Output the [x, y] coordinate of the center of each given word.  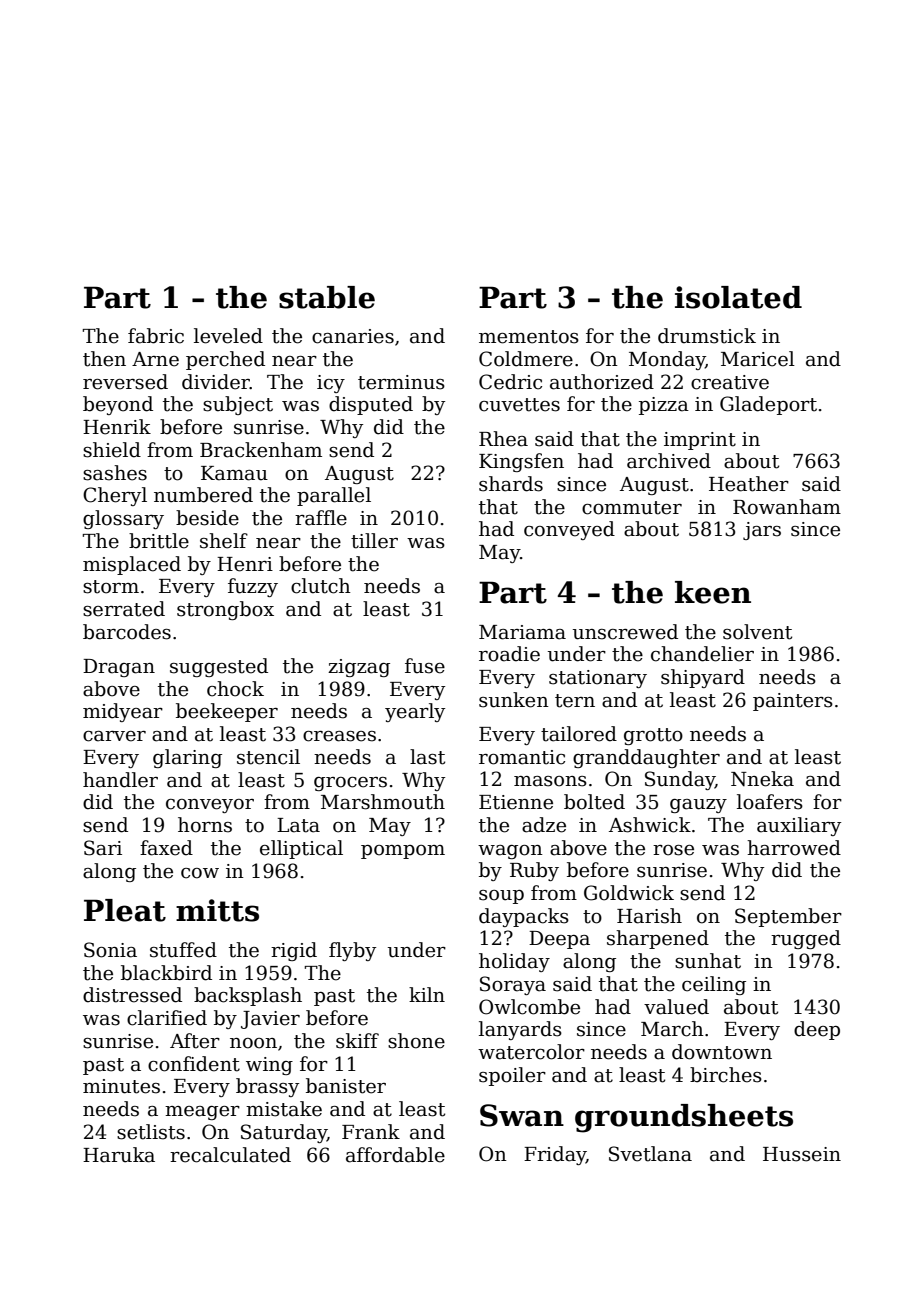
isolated [738, 297]
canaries [353, 336]
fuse [425, 666]
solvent [757, 632]
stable [327, 297]
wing [269, 1066]
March [672, 1029]
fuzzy [253, 587]
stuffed [183, 950]
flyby [352, 951]
